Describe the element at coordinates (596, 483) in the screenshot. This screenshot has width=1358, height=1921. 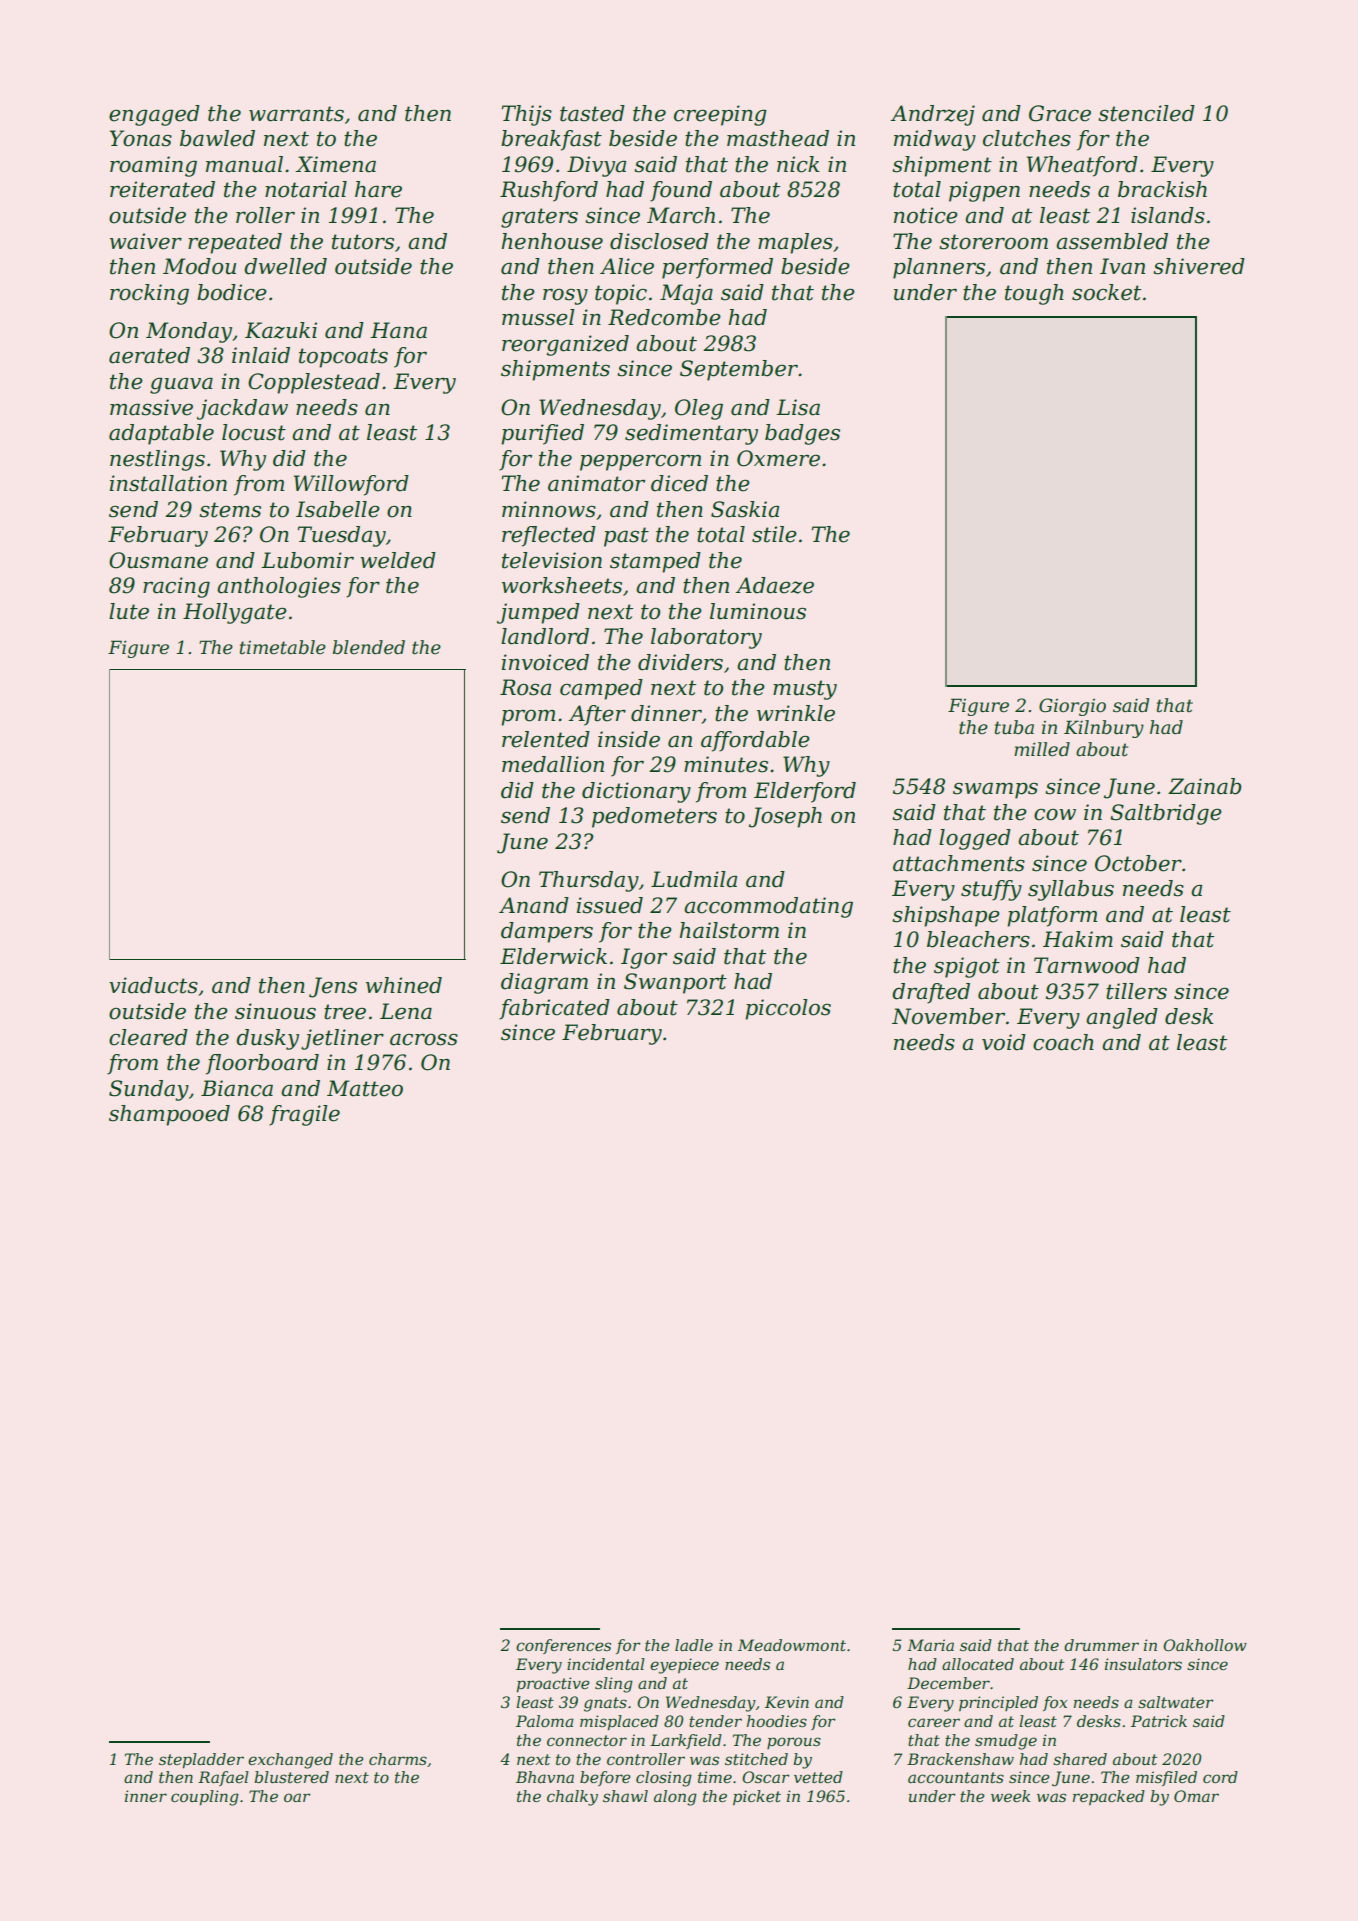
I see `animator` at that location.
